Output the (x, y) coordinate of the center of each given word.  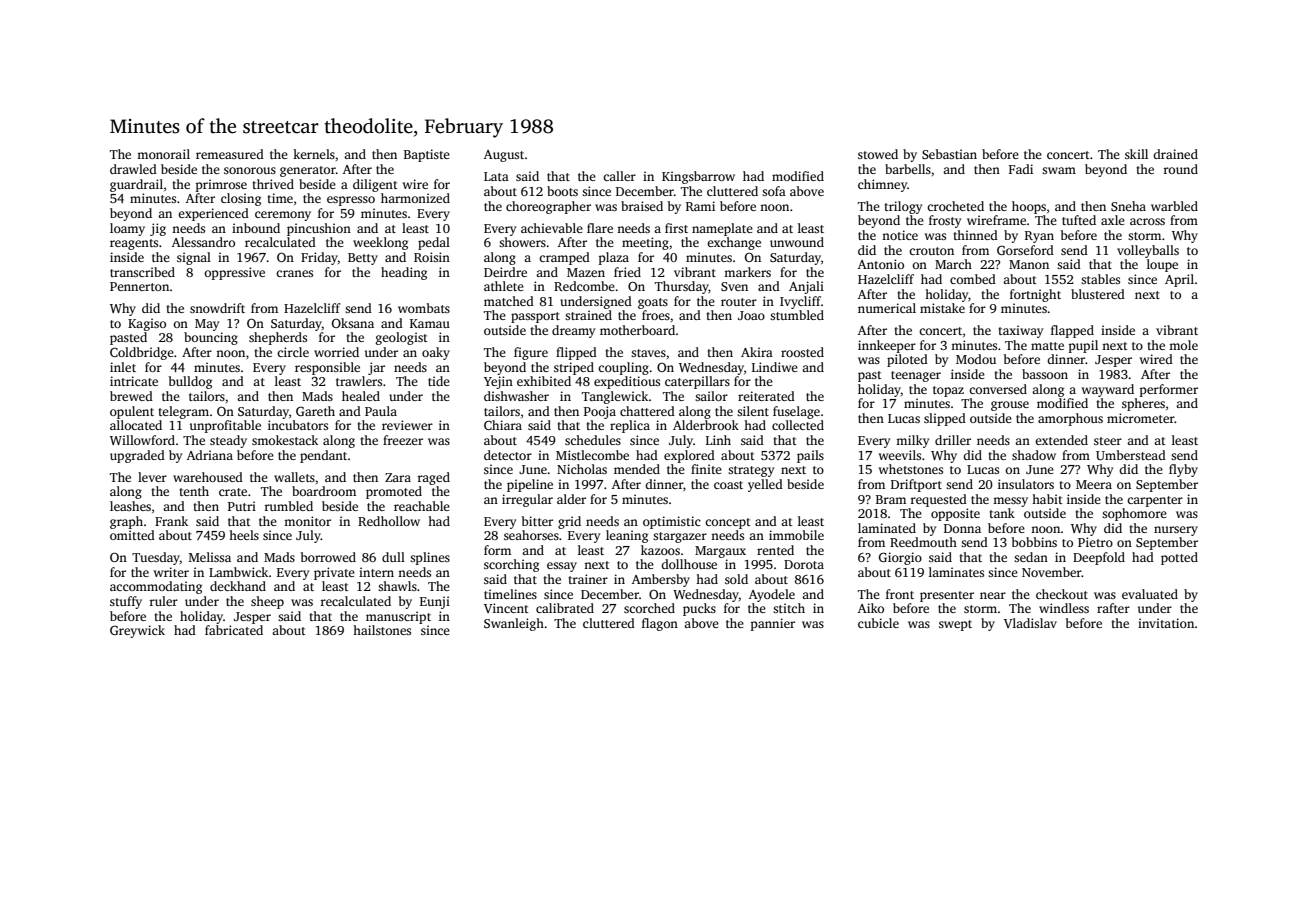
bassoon (1045, 374)
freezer (403, 440)
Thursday (682, 287)
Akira (757, 352)
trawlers (359, 381)
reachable (422, 506)
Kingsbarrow (698, 177)
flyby (1183, 470)
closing (241, 199)
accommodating (156, 587)
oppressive (234, 273)
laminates (956, 572)
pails (810, 456)
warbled (1174, 206)
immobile (796, 535)
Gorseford (1025, 250)
